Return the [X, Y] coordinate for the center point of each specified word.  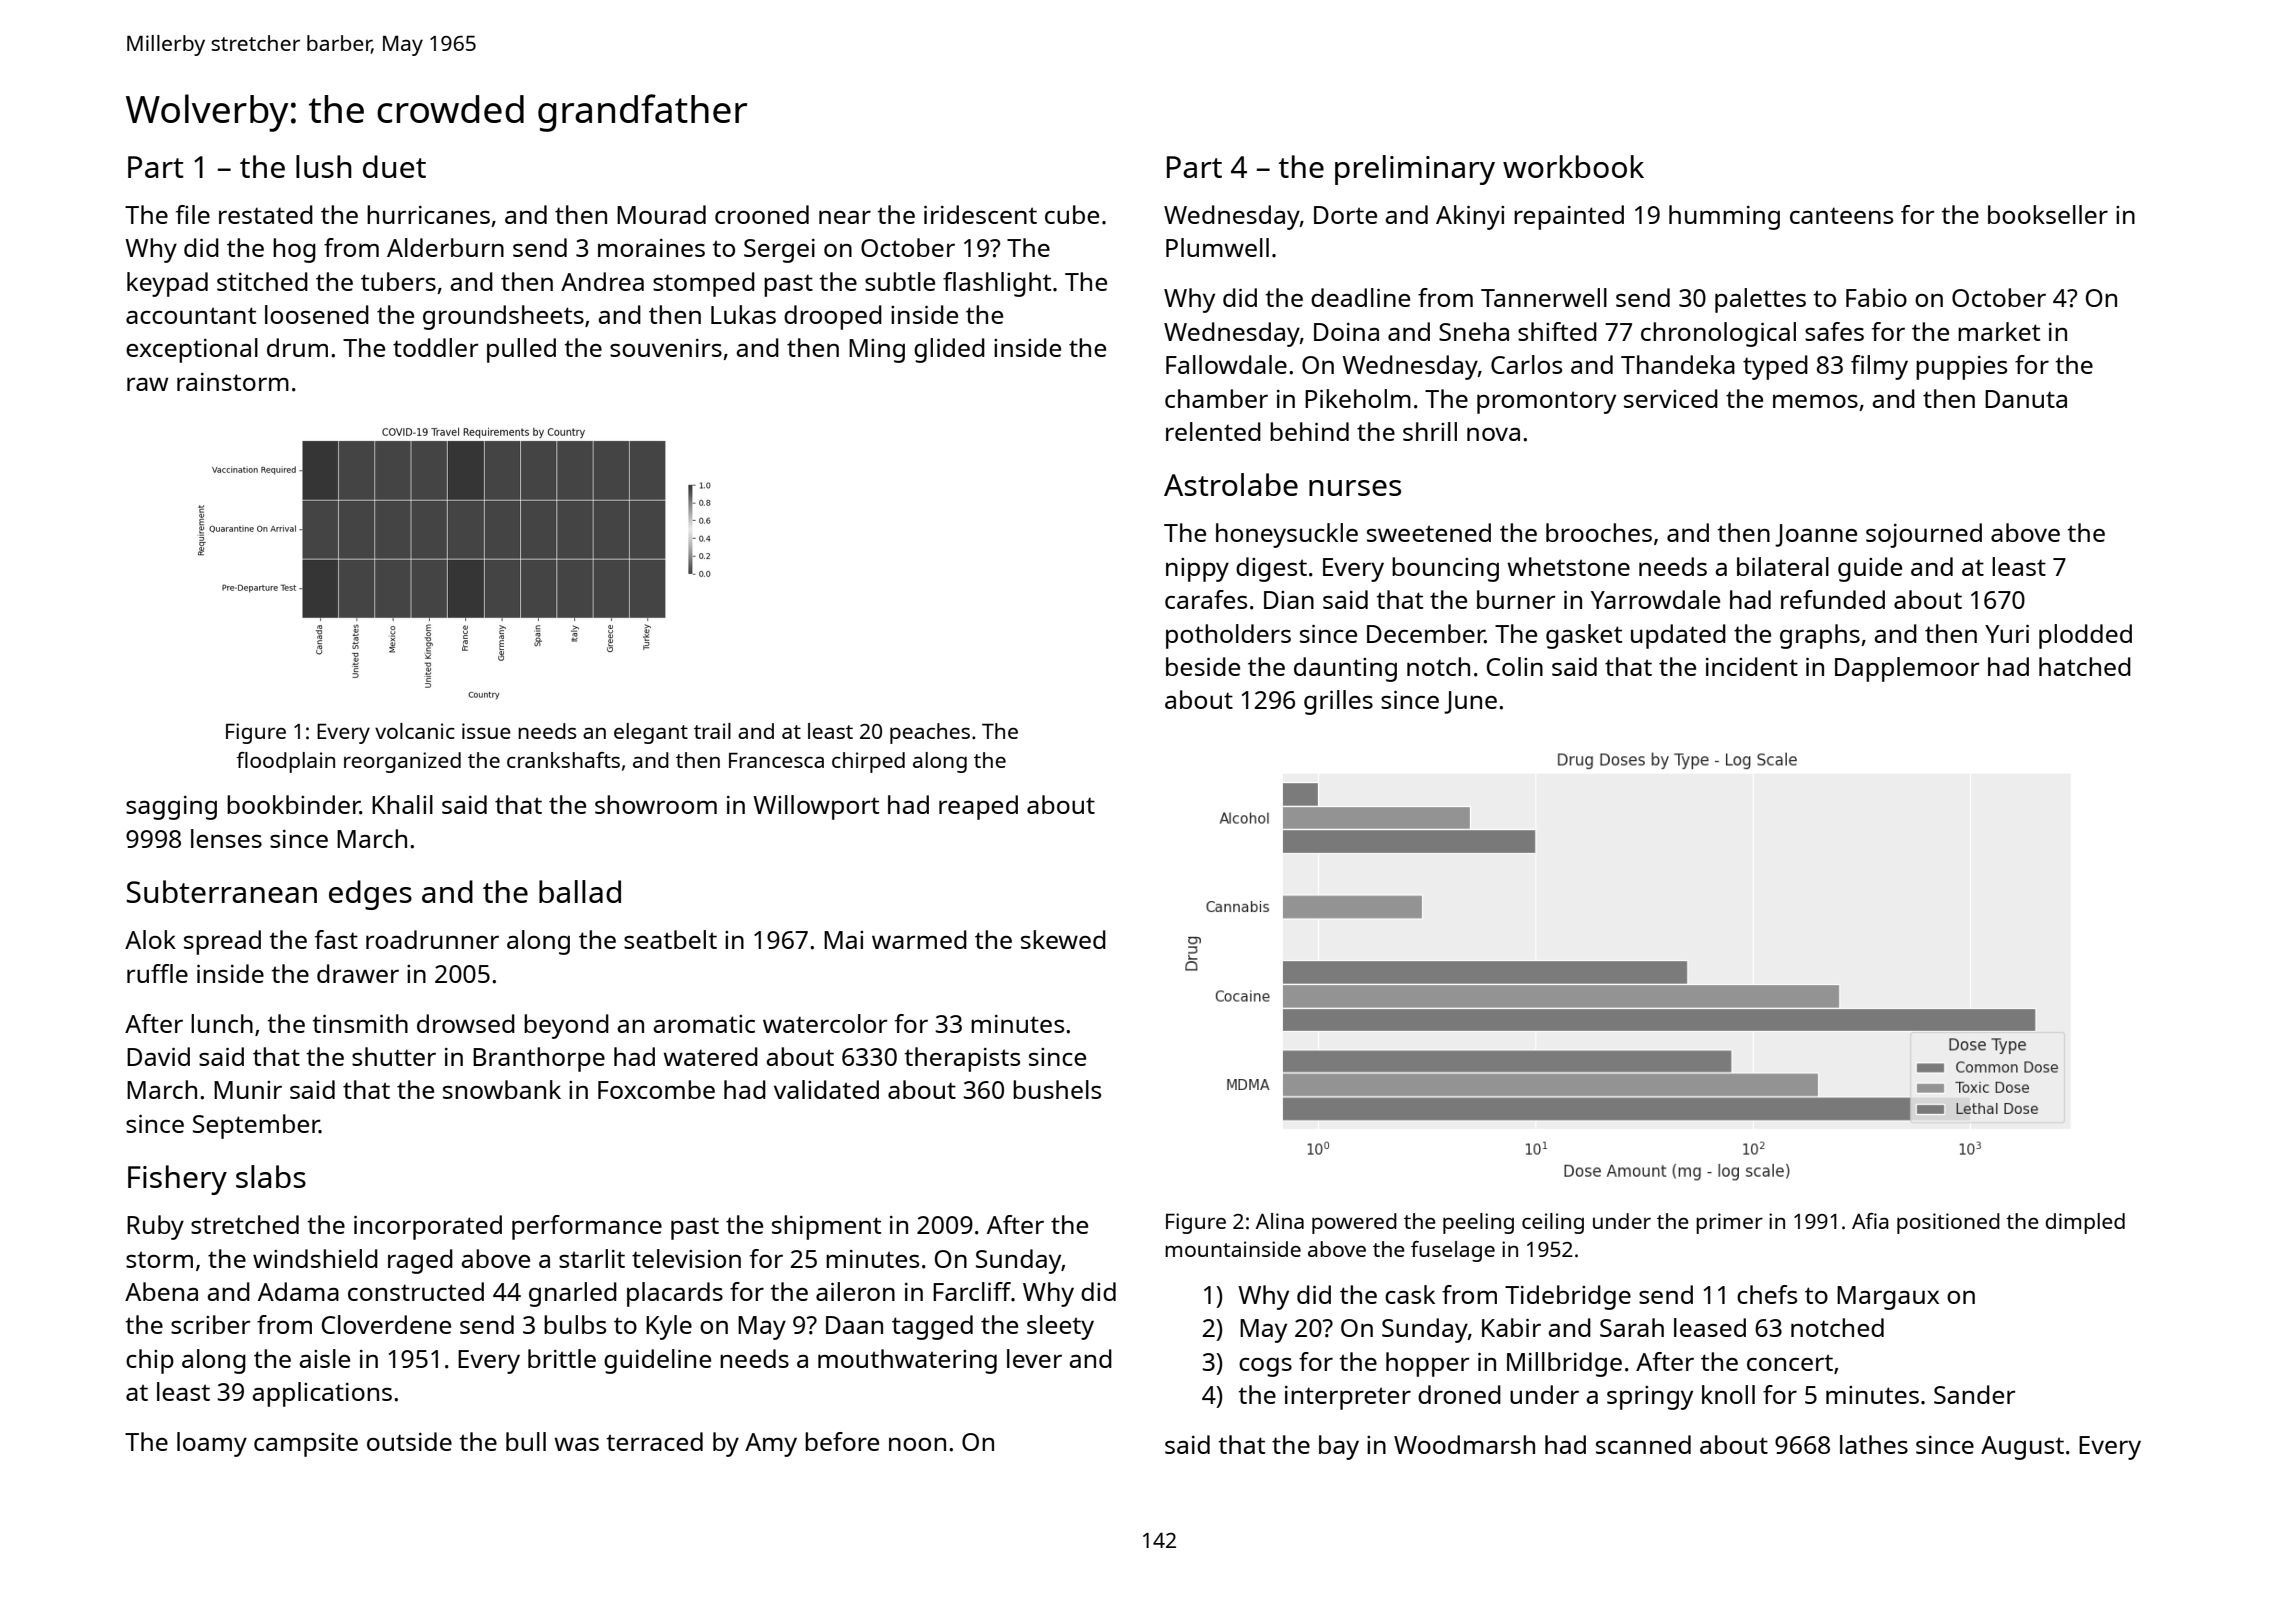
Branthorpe [539, 1059]
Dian [1289, 600]
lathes [1874, 1444]
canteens [1841, 215]
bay [1339, 1447]
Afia [1870, 1221]
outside [409, 1441]
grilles [1338, 702]
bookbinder [293, 804]
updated [1678, 636]
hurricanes [428, 214]
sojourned [1924, 535]
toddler [435, 347]
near [845, 217]
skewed [1063, 939]
